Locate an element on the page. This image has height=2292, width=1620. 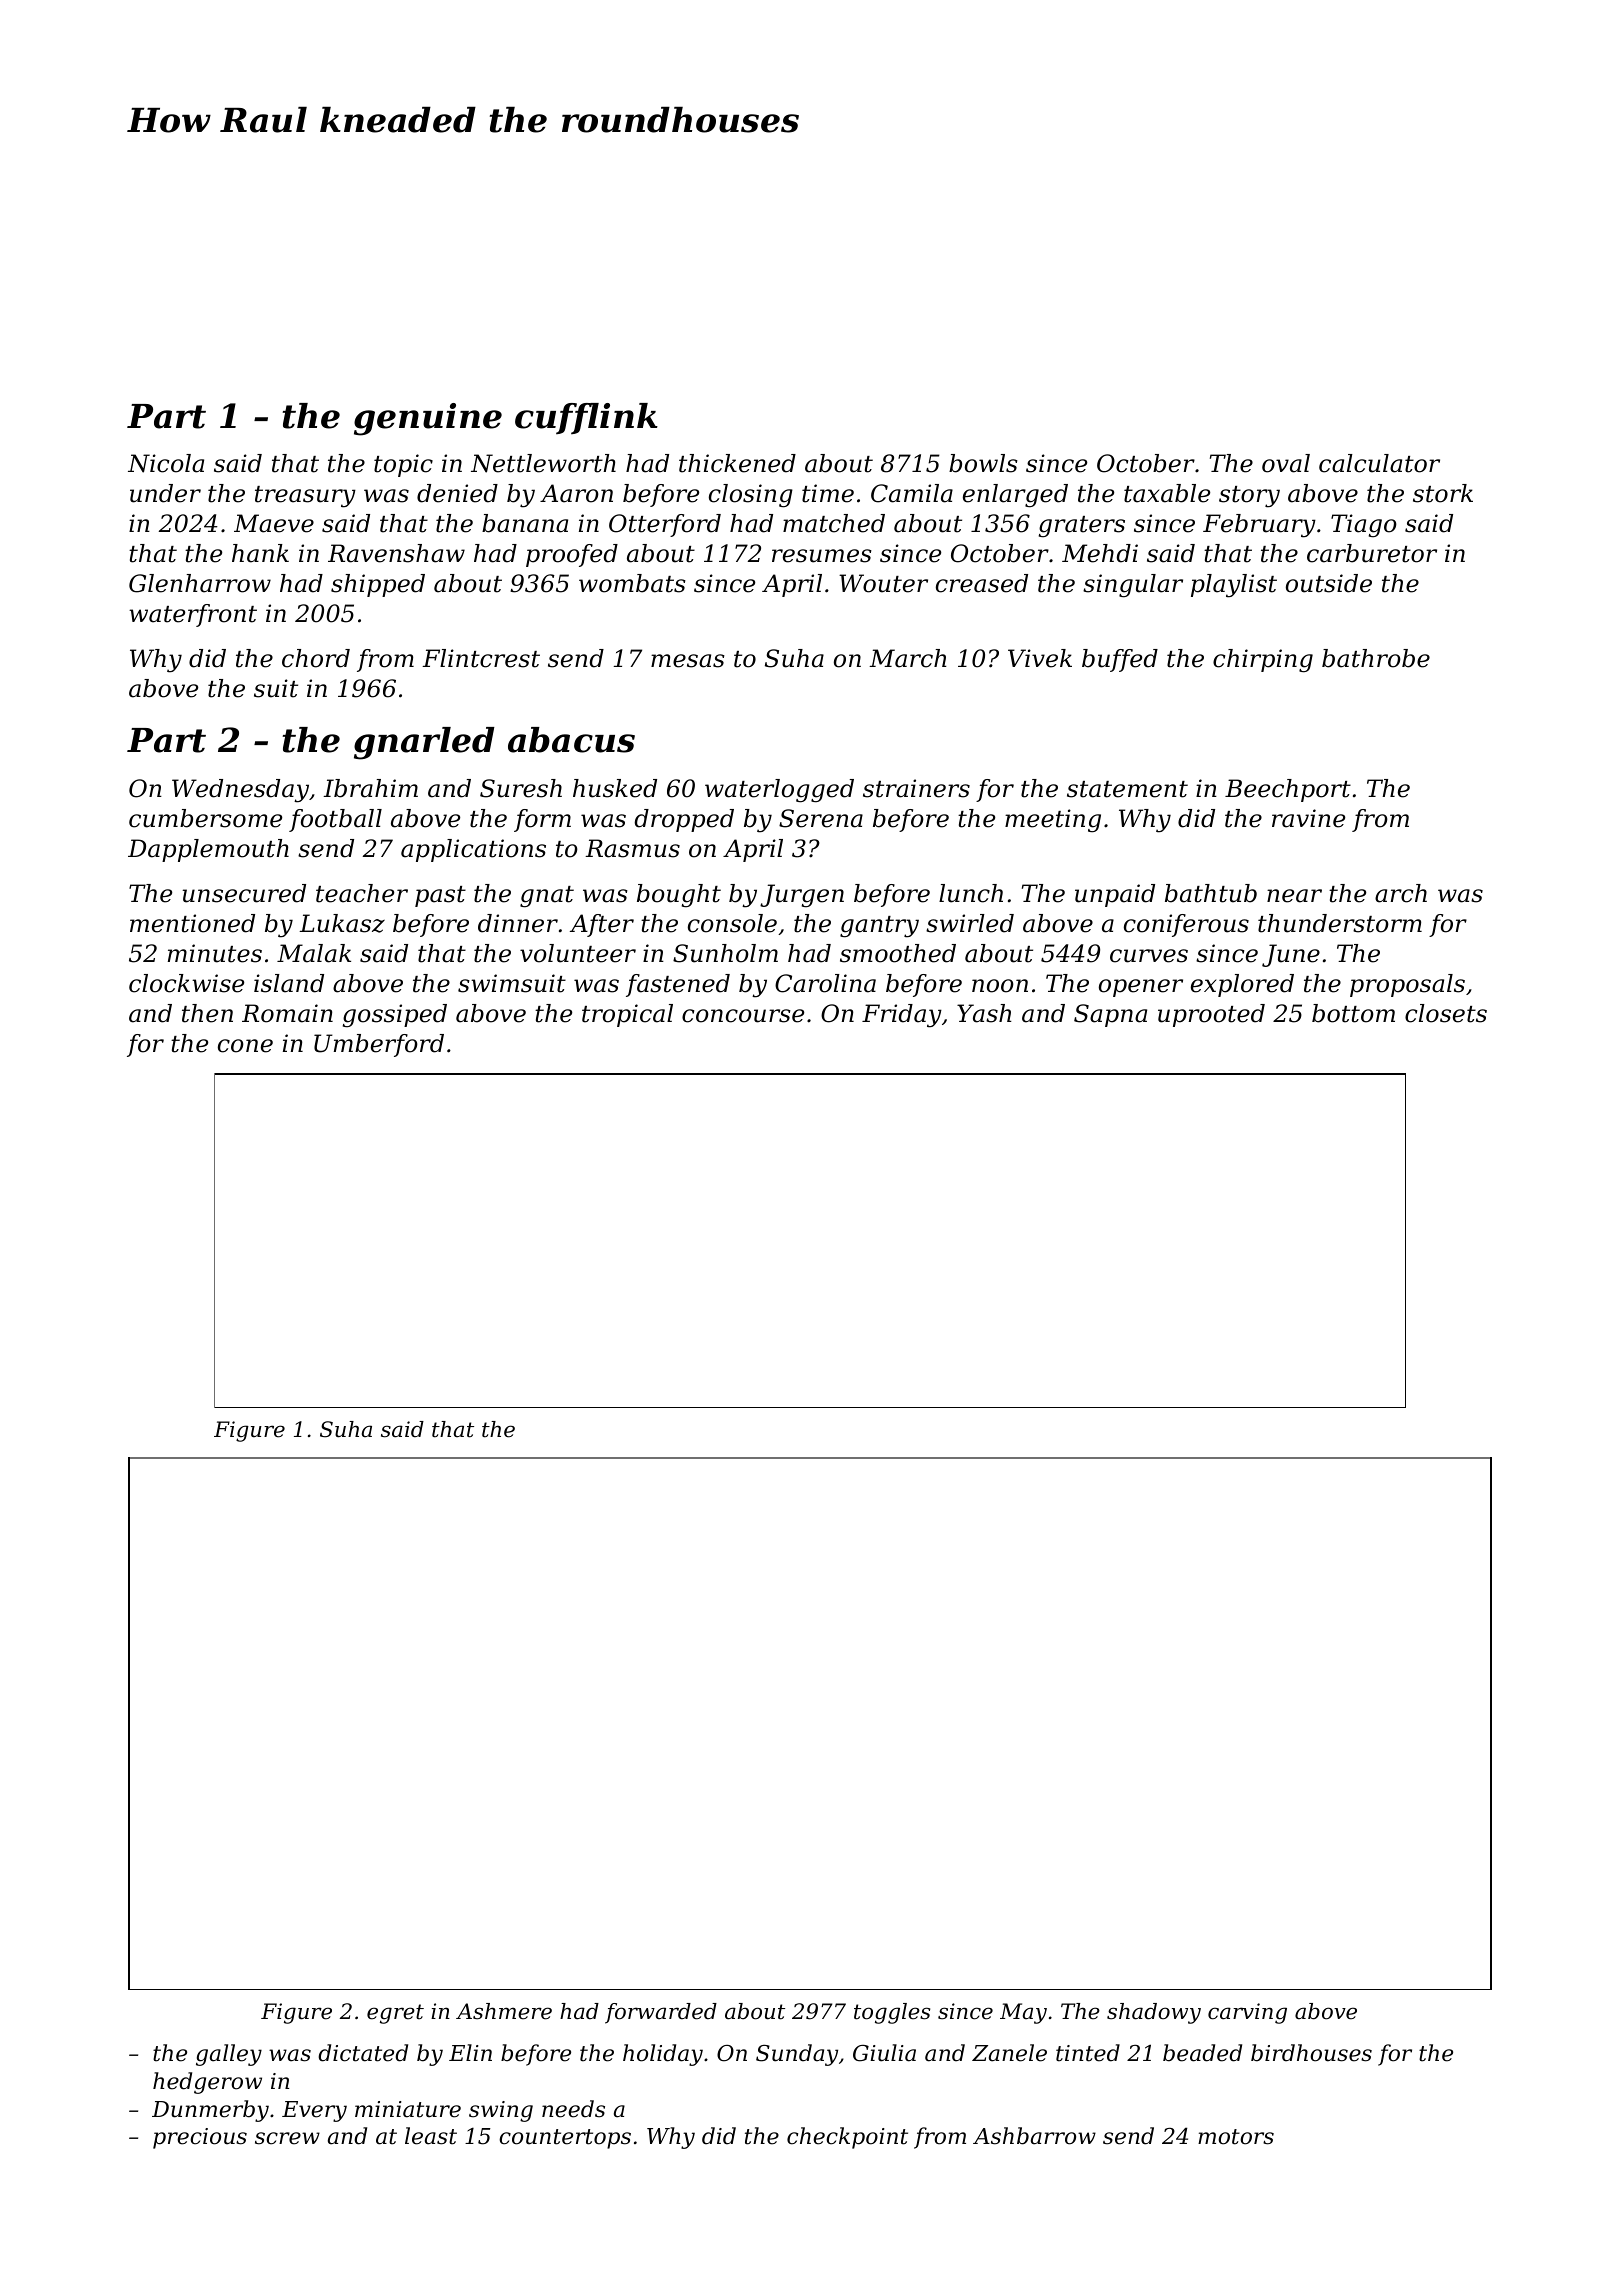
cone is located at coordinates (245, 1046).
